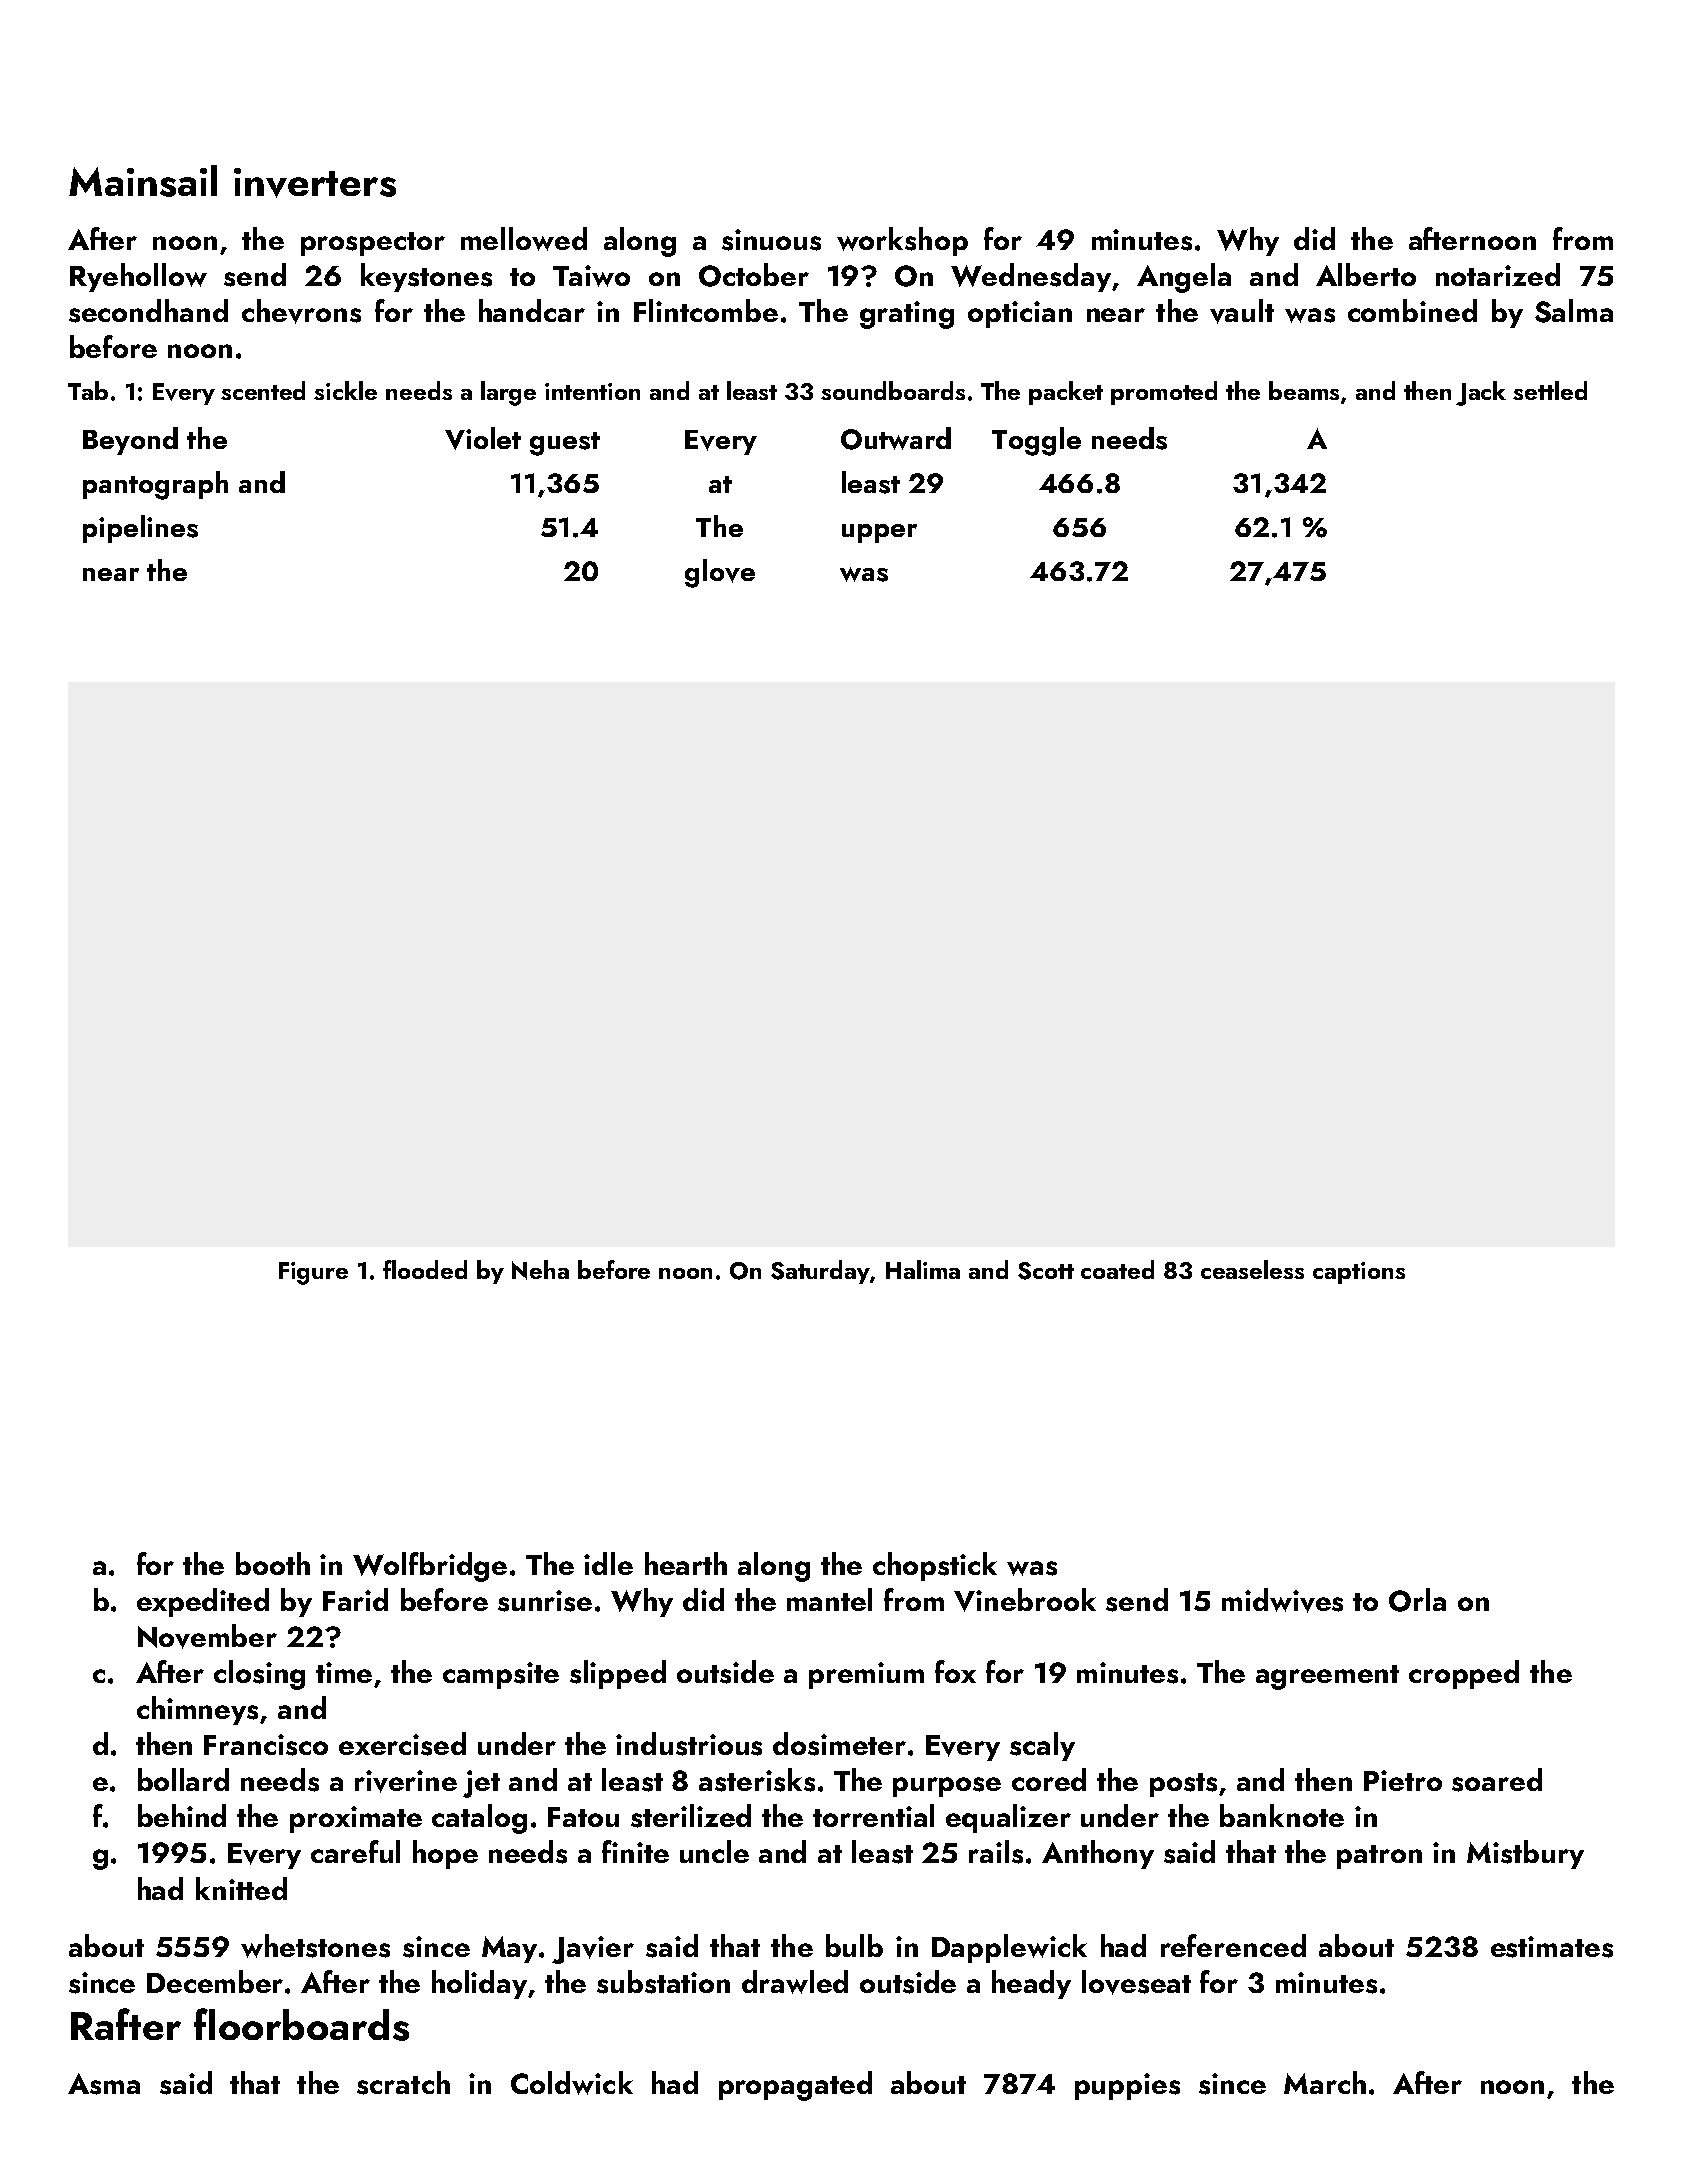  Describe the element at coordinates (1359, 1273) in the screenshot. I see `captions` at that location.
